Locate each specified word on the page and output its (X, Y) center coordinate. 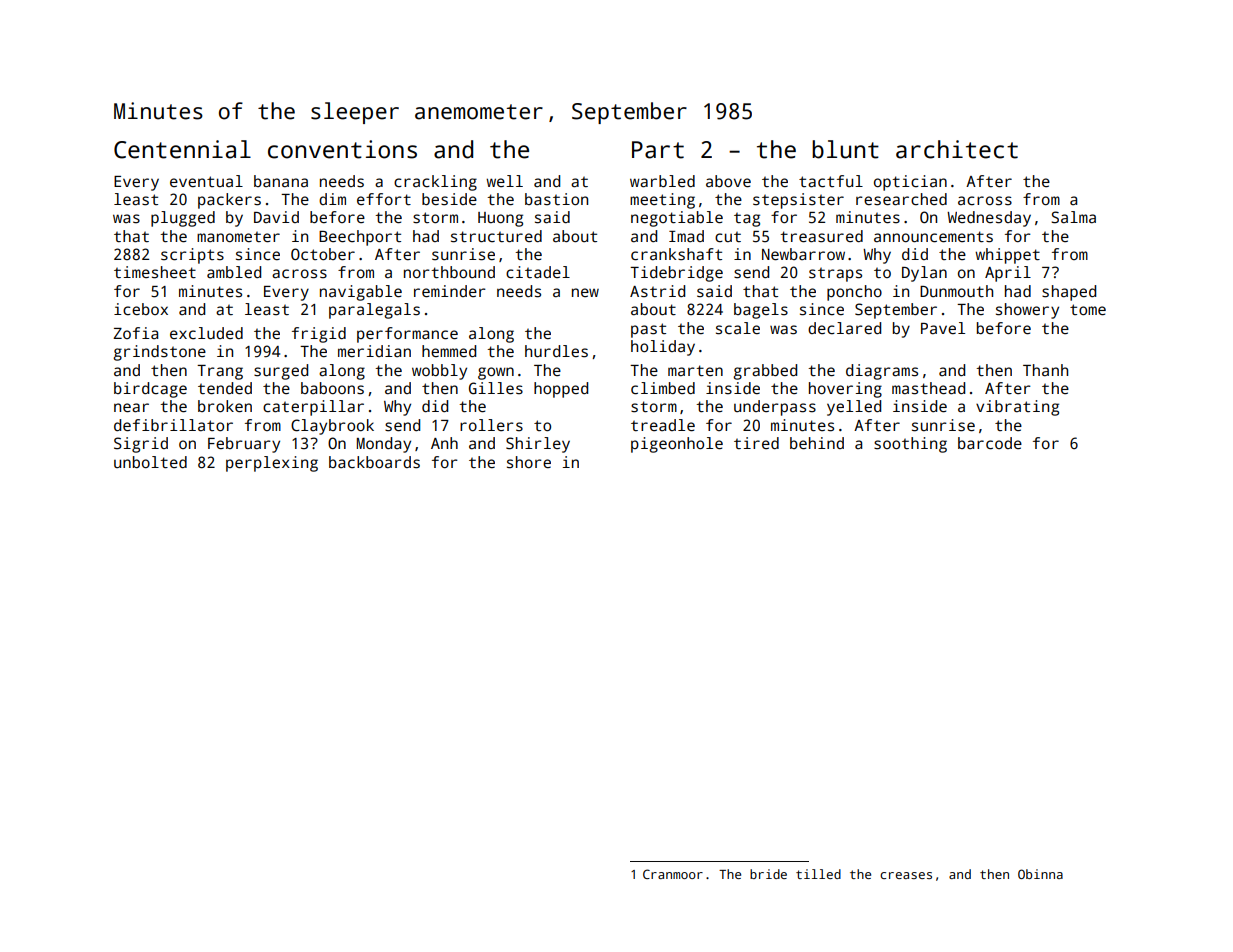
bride (768, 874)
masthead (928, 388)
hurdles (556, 351)
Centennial (182, 149)
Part (658, 150)
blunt (845, 149)
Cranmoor (673, 874)
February (244, 445)
